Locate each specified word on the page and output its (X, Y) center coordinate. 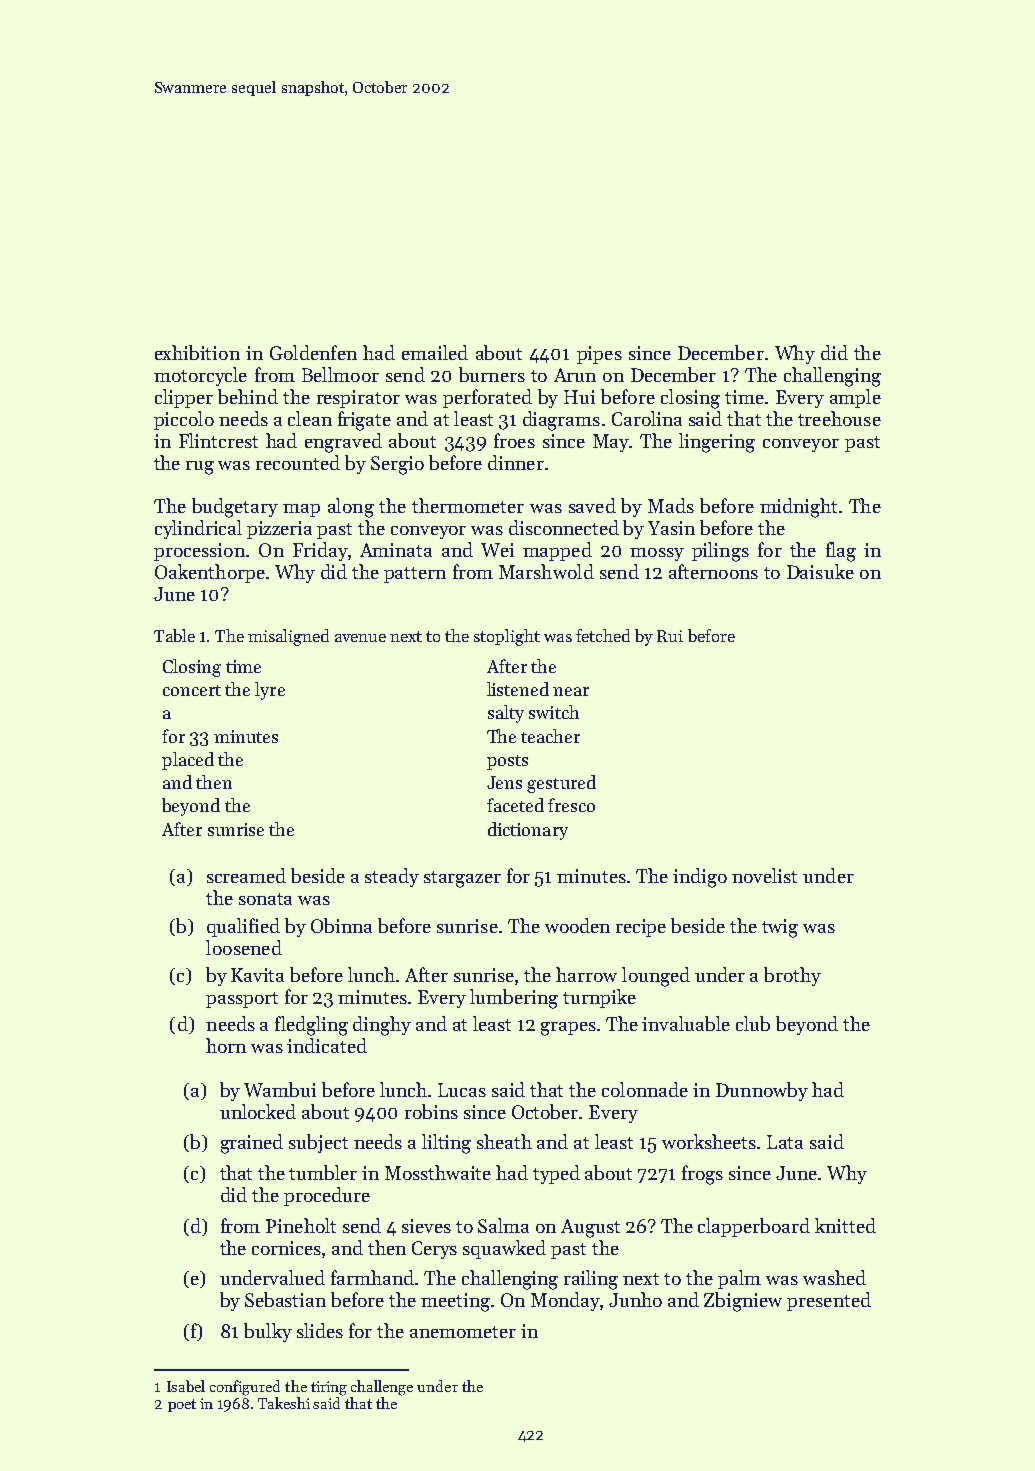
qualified (243, 927)
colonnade (645, 1089)
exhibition (197, 352)
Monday (565, 1301)
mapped (557, 551)
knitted (845, 1225)
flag (841, 552)
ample (855, 398)
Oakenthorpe (210, 573)
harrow (586, 974)
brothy (792, 976)
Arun (575, 375)
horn (226, 1045)
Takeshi (284, 1403)
